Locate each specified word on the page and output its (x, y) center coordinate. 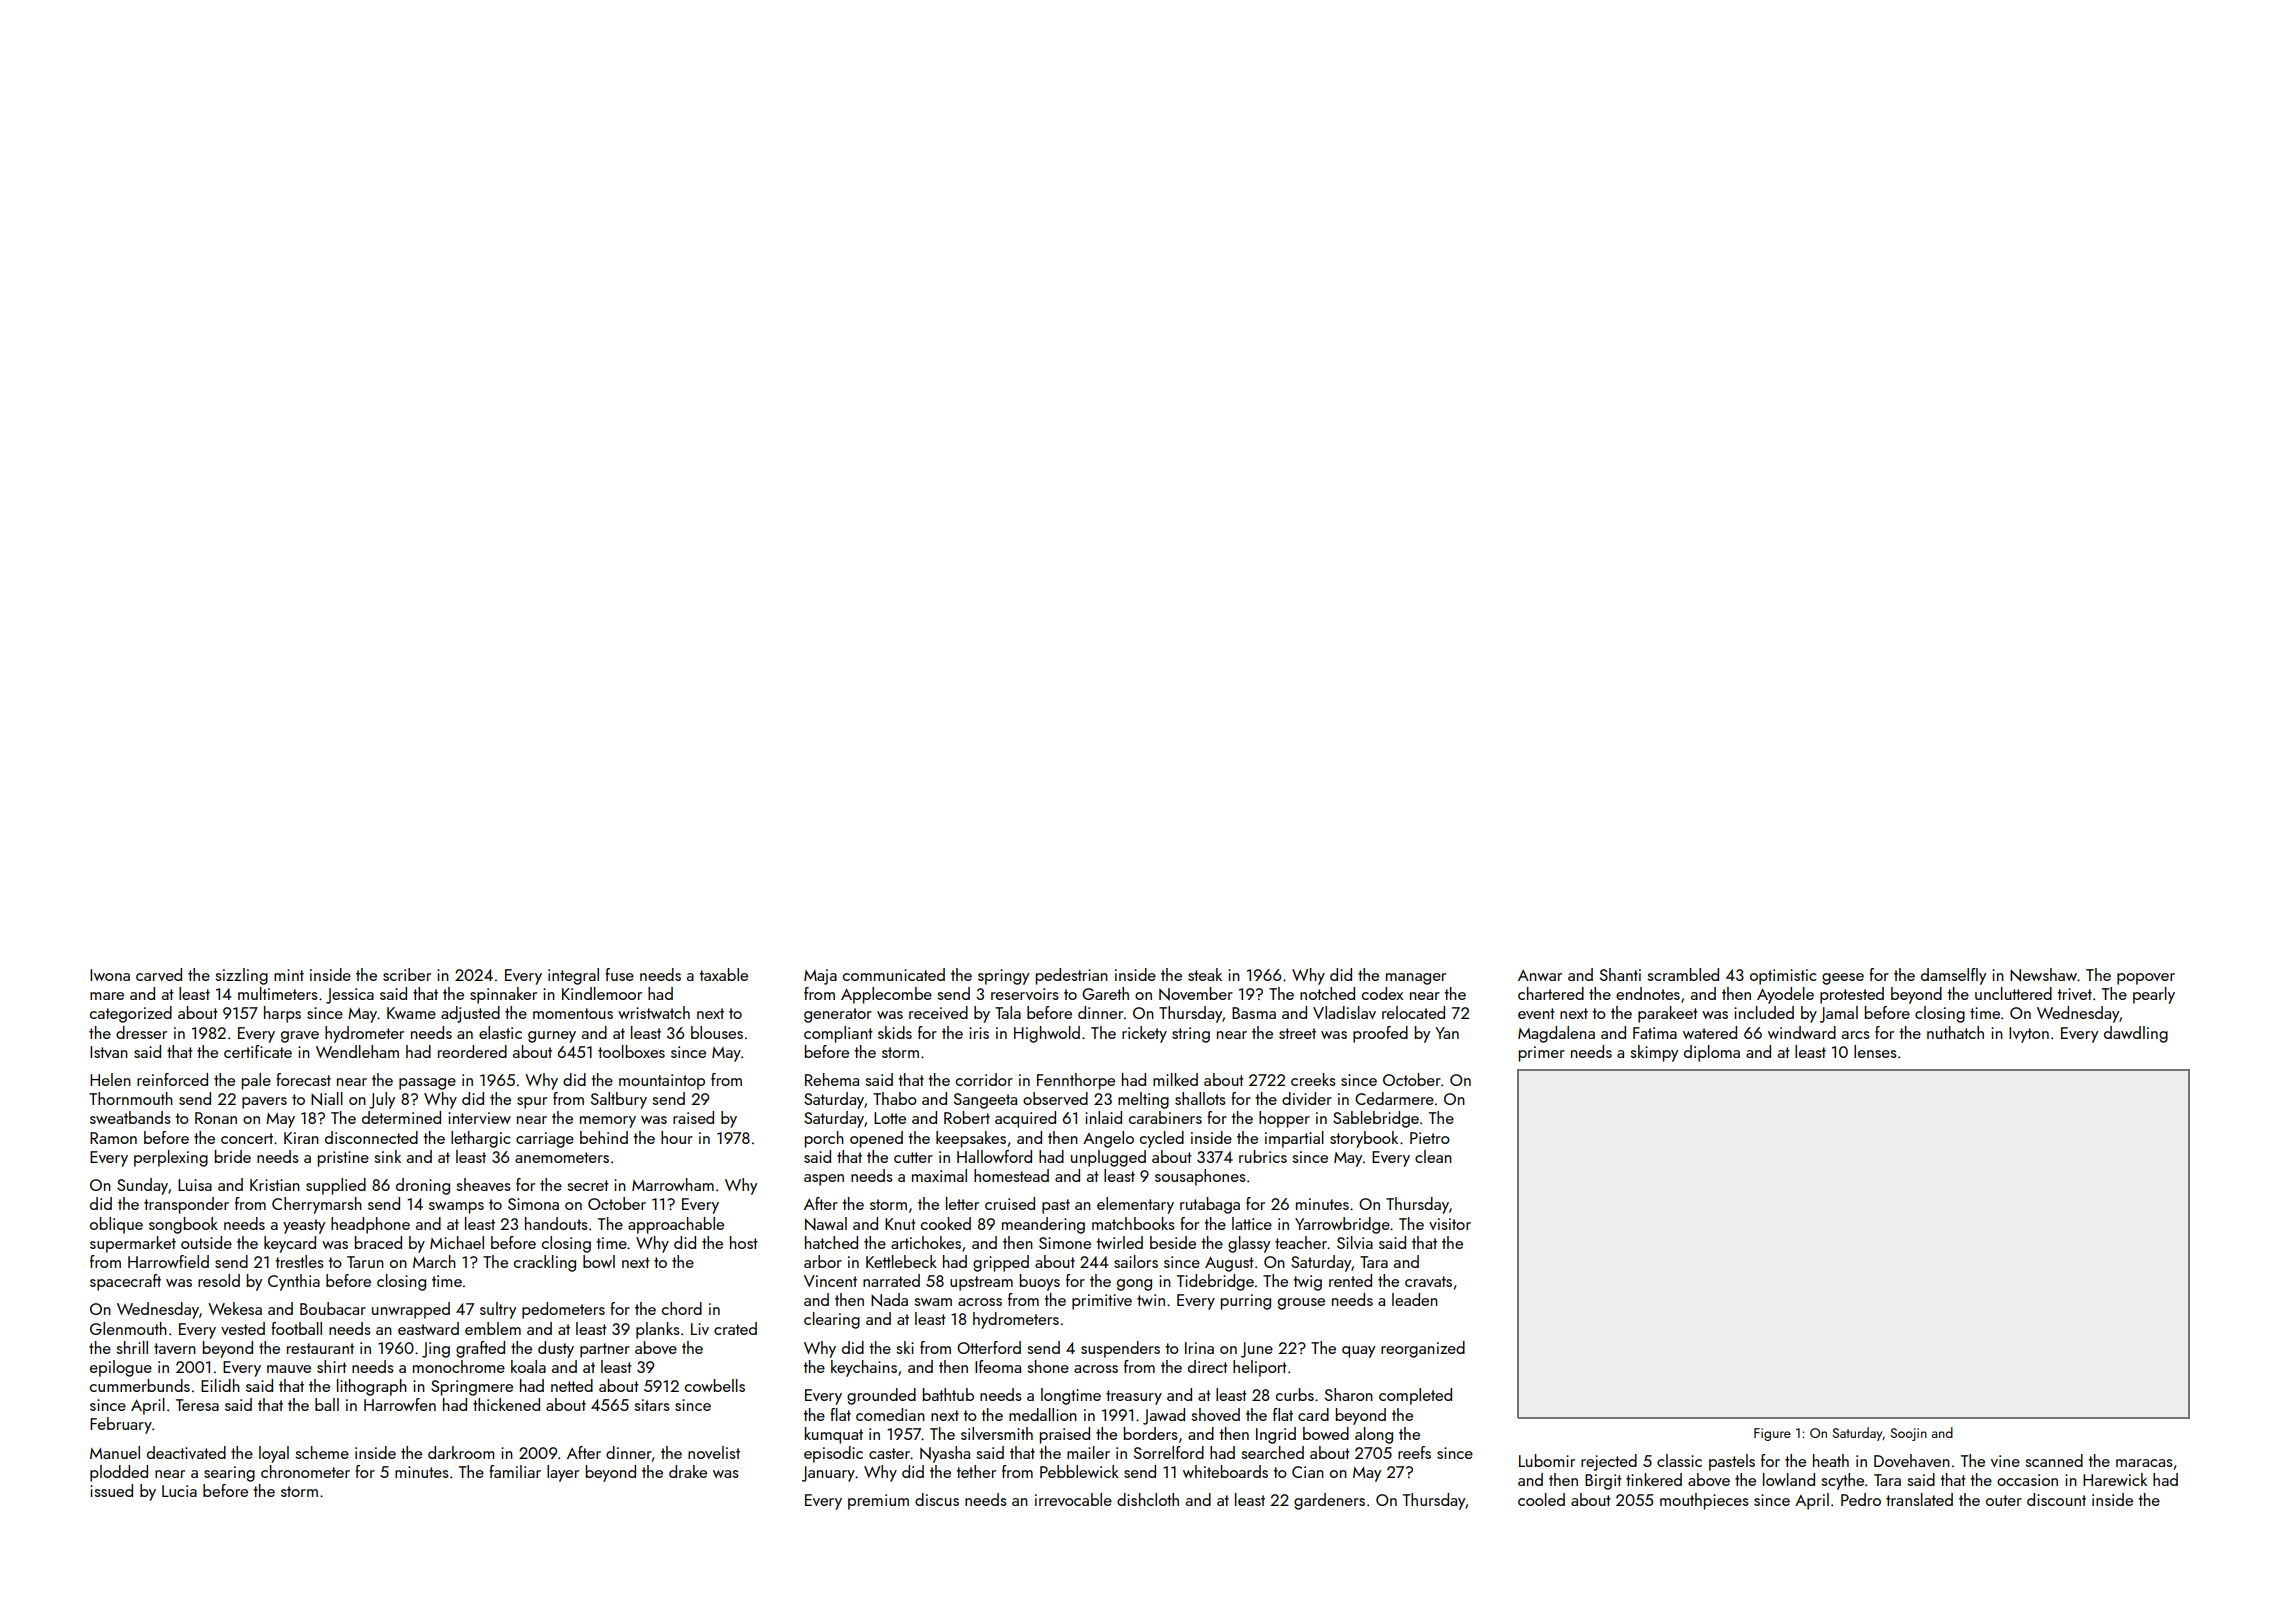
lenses (1875, 1051)
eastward (428, 1328)
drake (688, 1471)
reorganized (1423, 1349)
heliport (1260, 1368)
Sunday (142, 1186)
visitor (1450, 1224)
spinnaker (503, 995)
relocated (1413, 1012)
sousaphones (1200, 1177)
